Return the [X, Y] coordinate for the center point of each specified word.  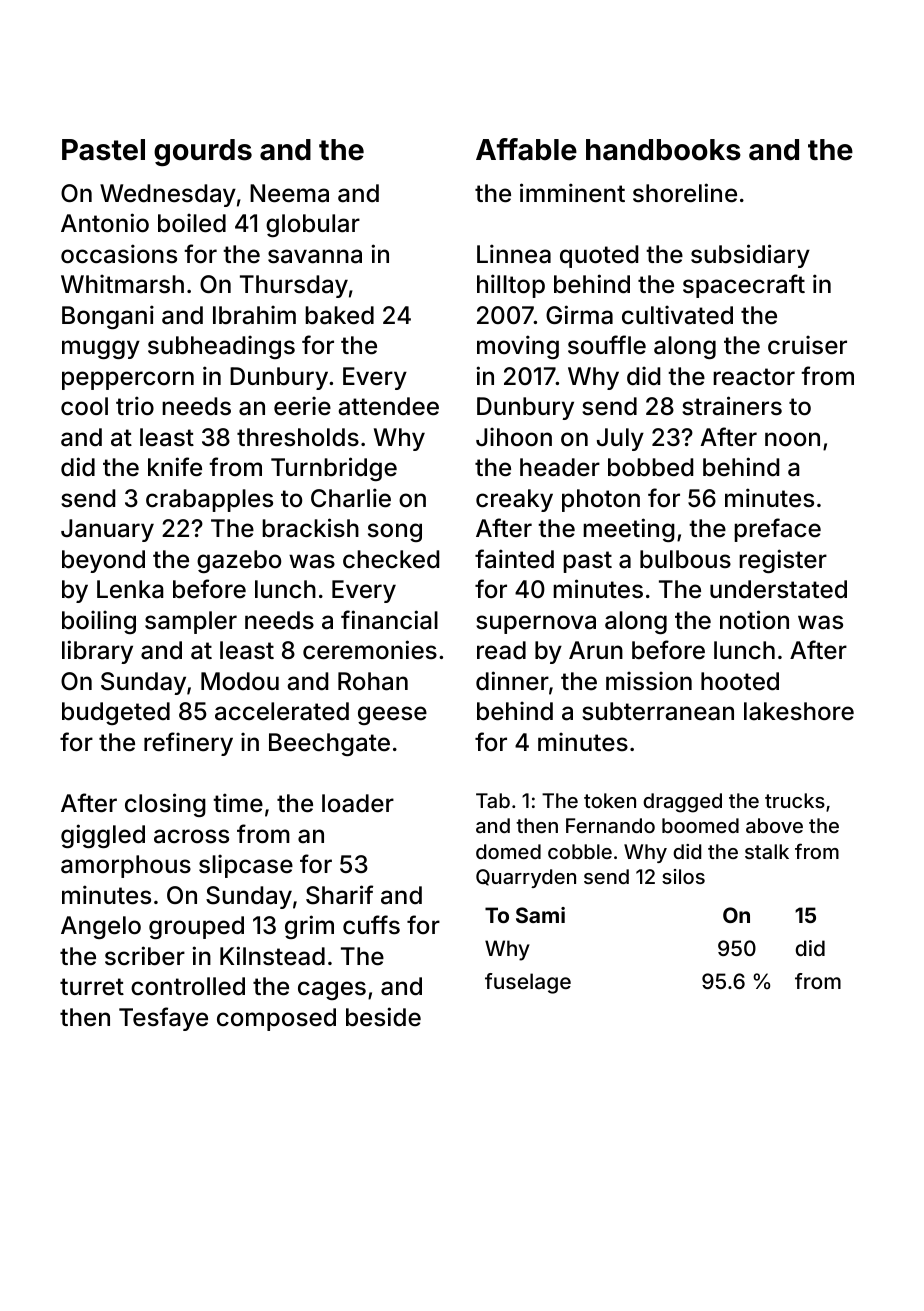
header [560, 467]
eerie [302, 406]
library [97, 652]
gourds [203, 152]
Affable [526, 149]
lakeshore [799, 711]
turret [92, 986]
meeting [629, 530]
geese [392, 715]
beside [383, 1017]
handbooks [663, 150]
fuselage [528, 983]
